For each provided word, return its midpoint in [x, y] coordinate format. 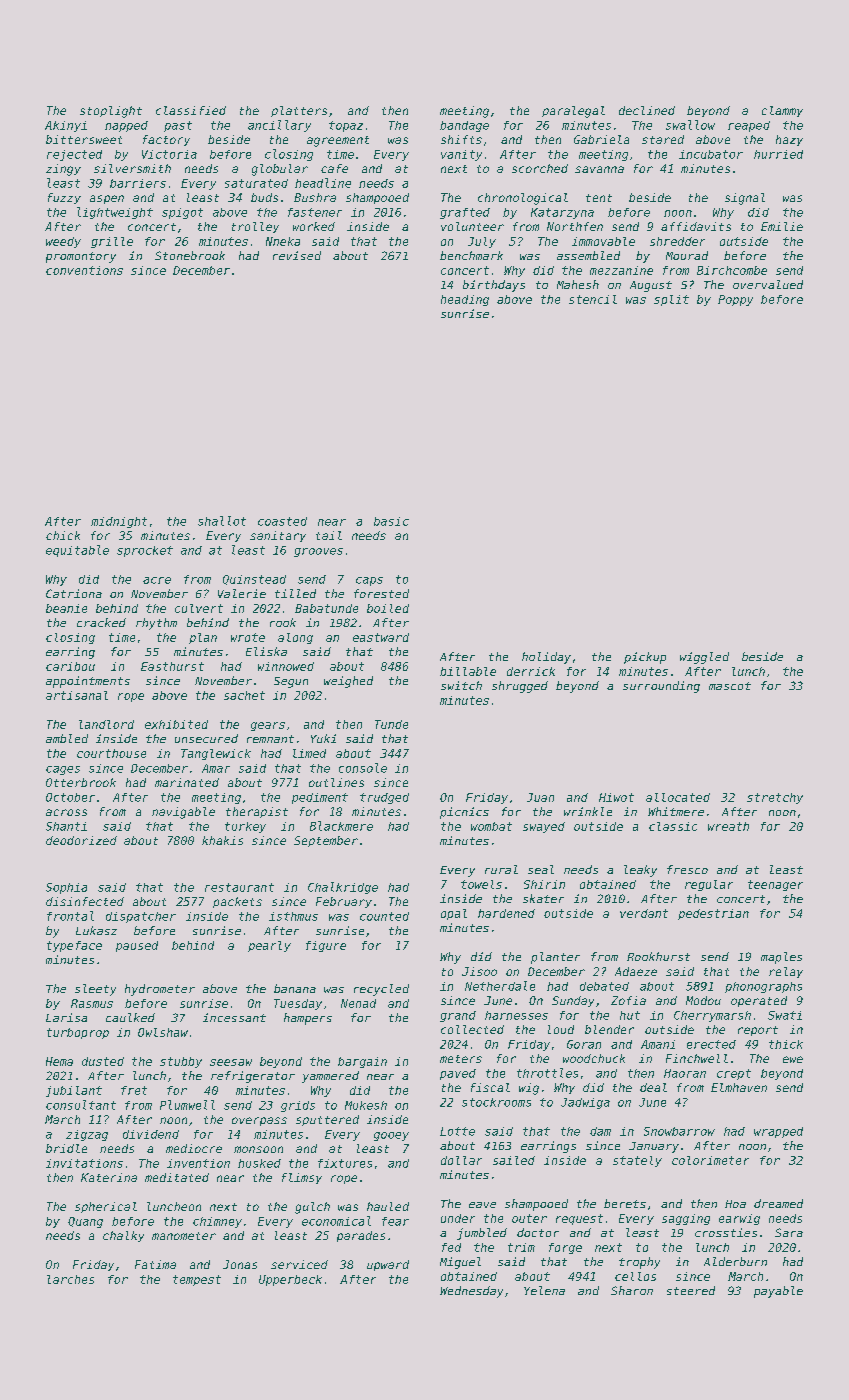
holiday [546, 658]
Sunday [573, 1001]
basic [391, 521]
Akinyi [66, 126]
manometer [184, 1236]
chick [63, 535]
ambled [67, 738]
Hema [59, 1061]
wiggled [704, 658]
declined [647, 110]
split [671, 300]
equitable [77, 551]
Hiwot [616, 797]
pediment [320, 798]
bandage [464, 126]
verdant [644, 913]
